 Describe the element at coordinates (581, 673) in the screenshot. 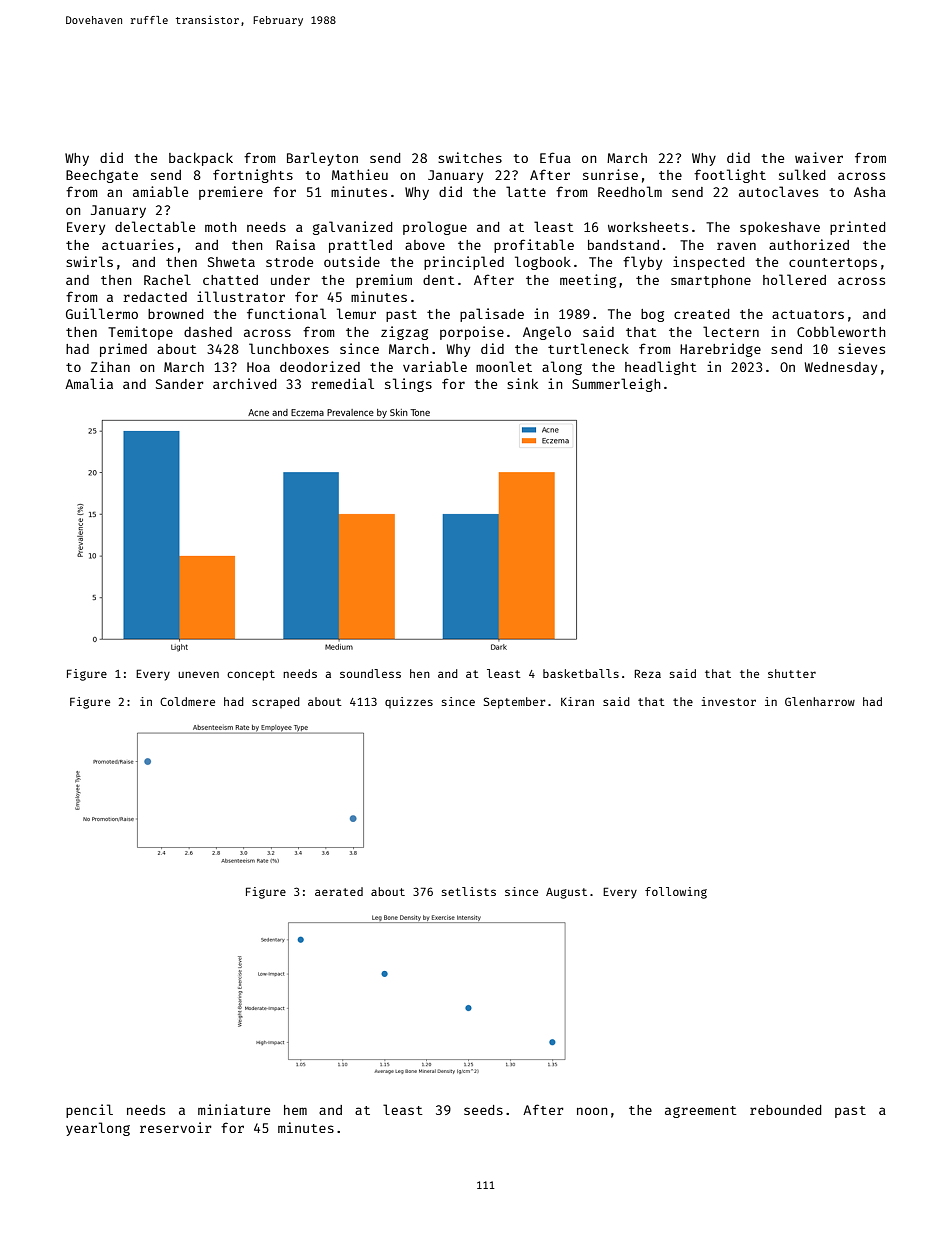

I see `basketballs` at that location.
